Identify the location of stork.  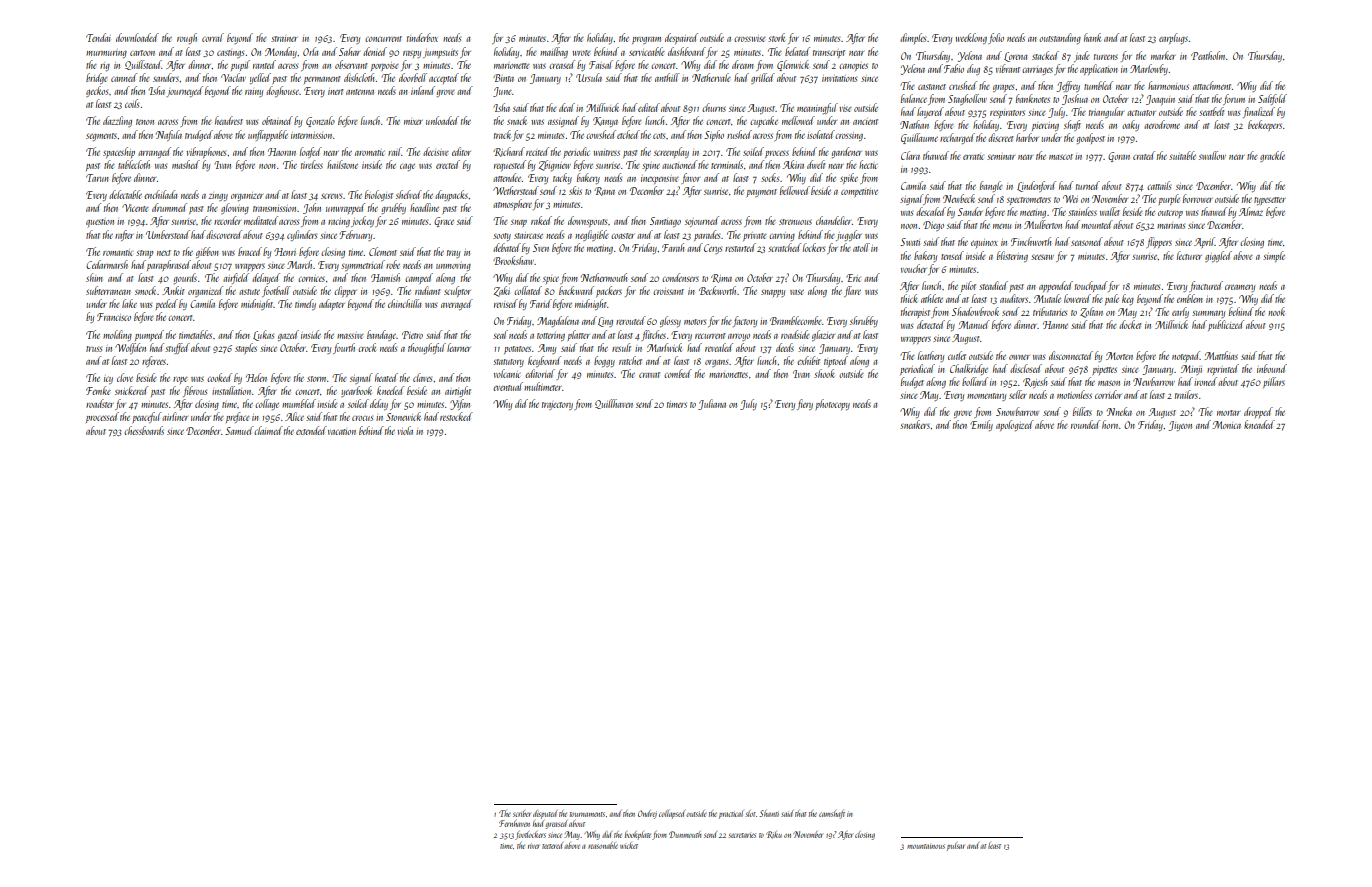
(776, 37).
